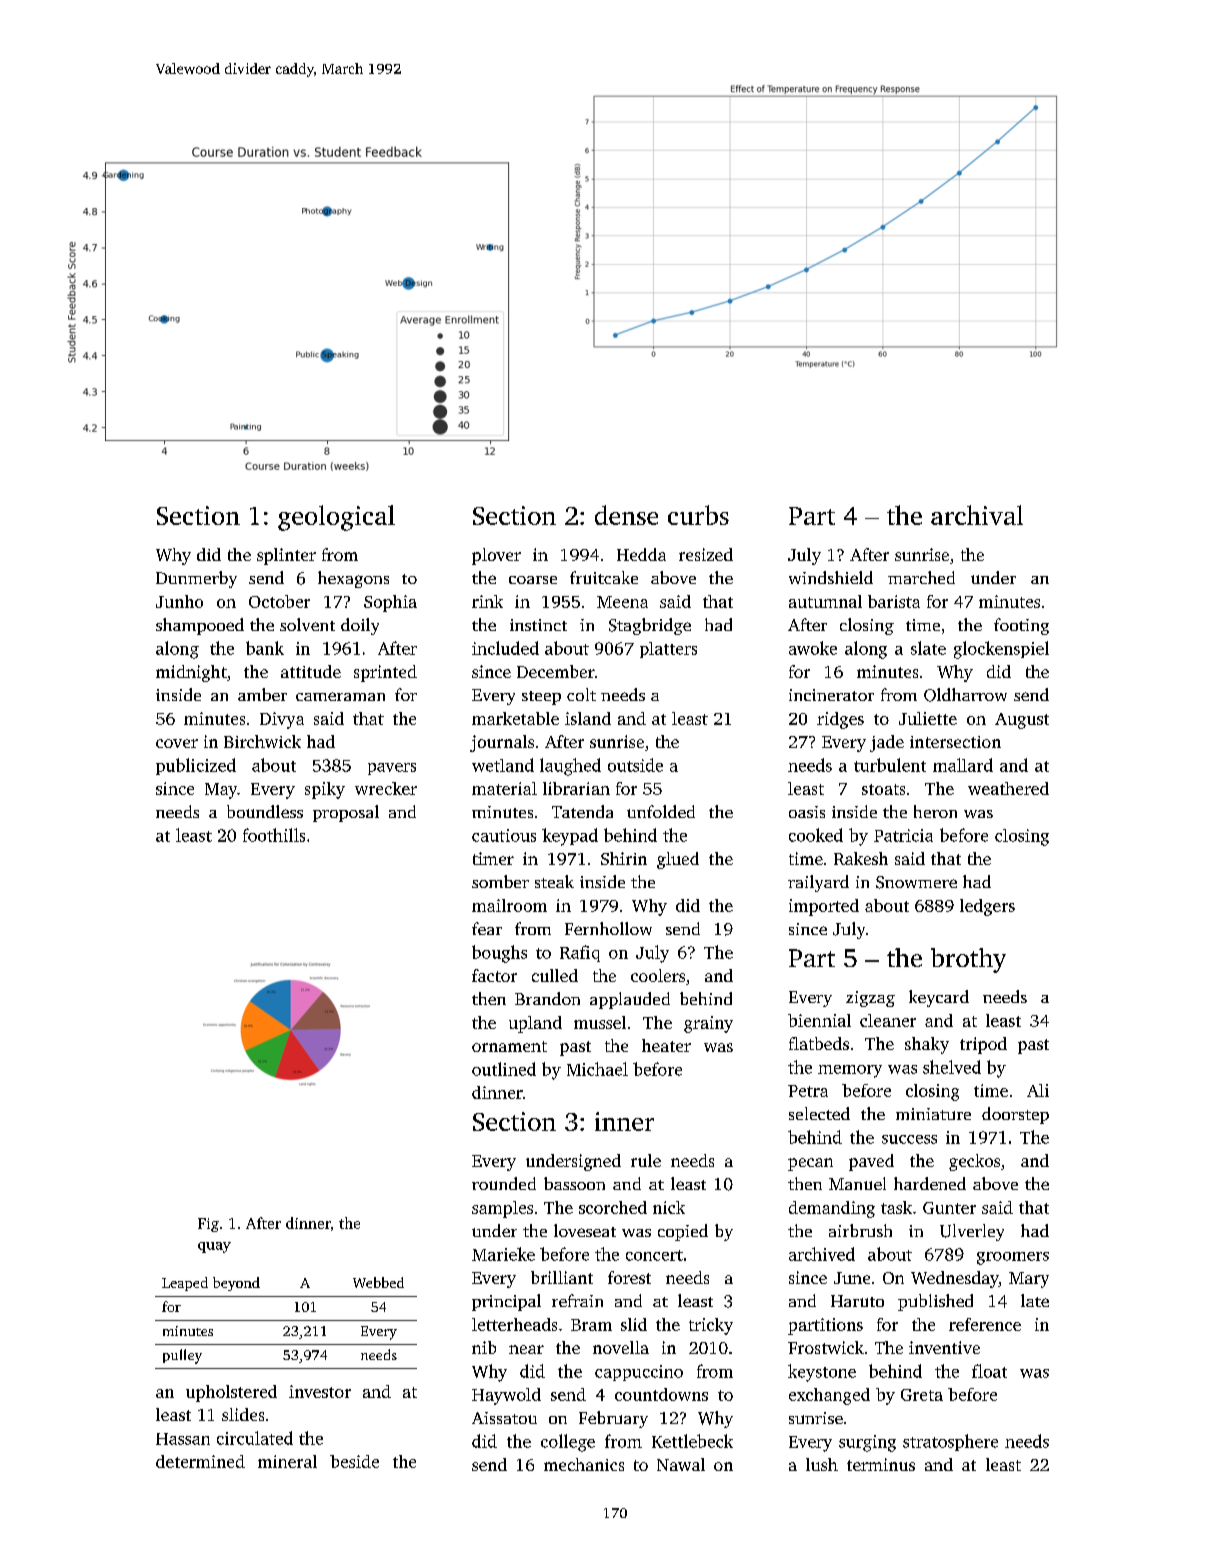  I want to click on geological, so click(336, 518).
